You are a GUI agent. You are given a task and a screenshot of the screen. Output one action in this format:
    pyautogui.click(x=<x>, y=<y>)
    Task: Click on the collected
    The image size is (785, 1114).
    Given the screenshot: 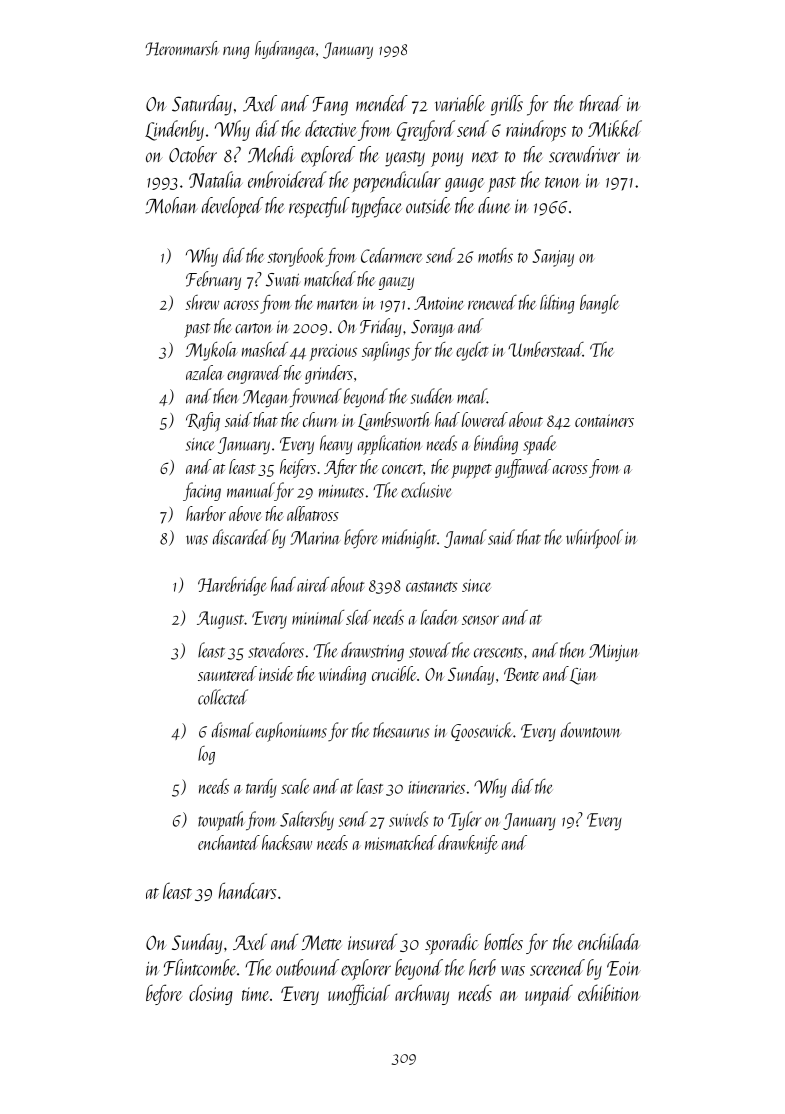 What is the action you would take?
    pyautogui.click(x=223, y=697)
